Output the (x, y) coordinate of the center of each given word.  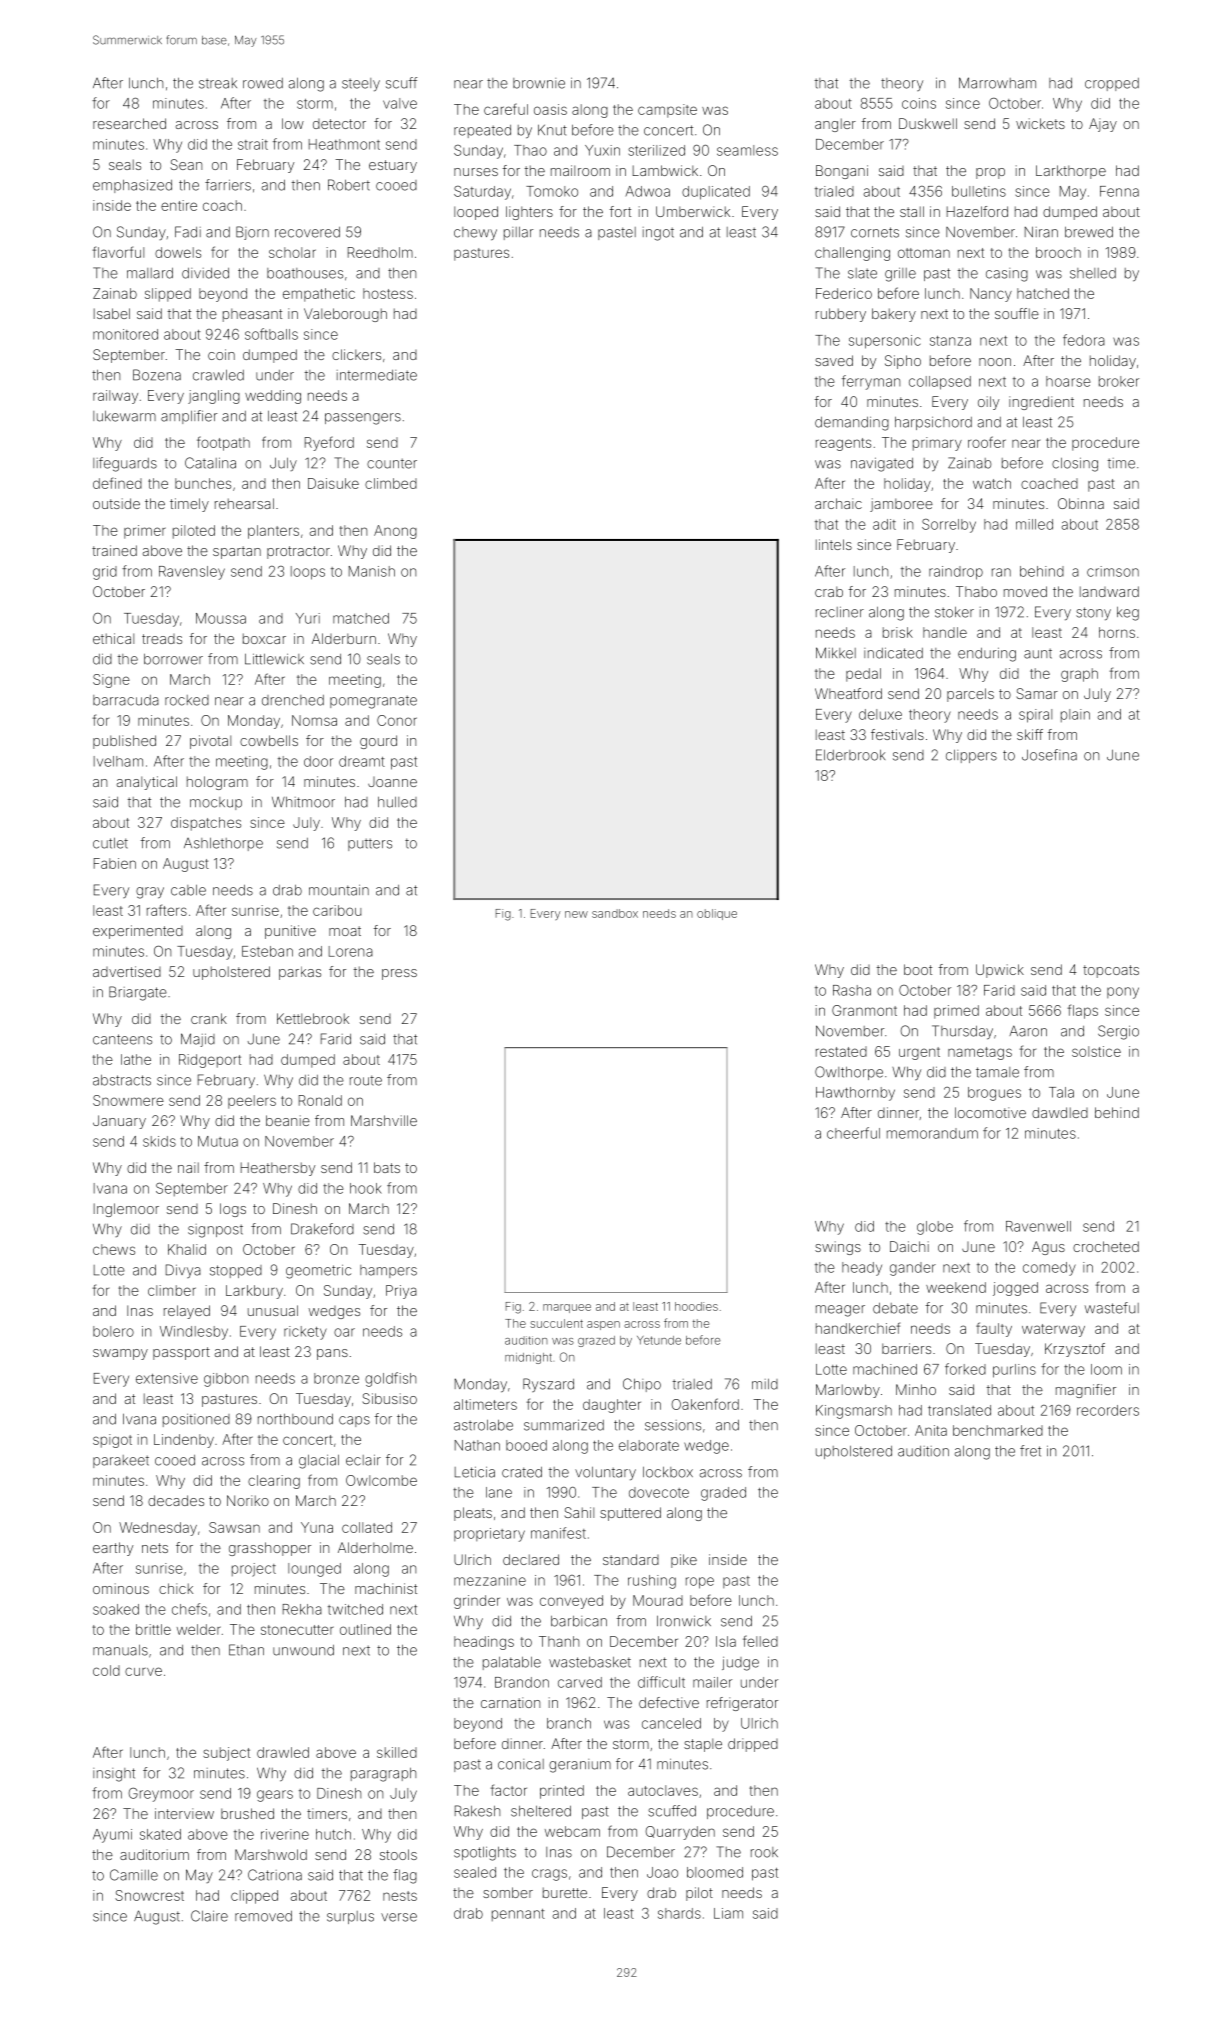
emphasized (132, 186)
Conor (397, 720)
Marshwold (271, 1854)
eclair (363, 1460)
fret (1030, 1451)
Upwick (1000, 971)
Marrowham (997, 83)
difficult (661, 1682)
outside (116, 503)
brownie (539, 83)
